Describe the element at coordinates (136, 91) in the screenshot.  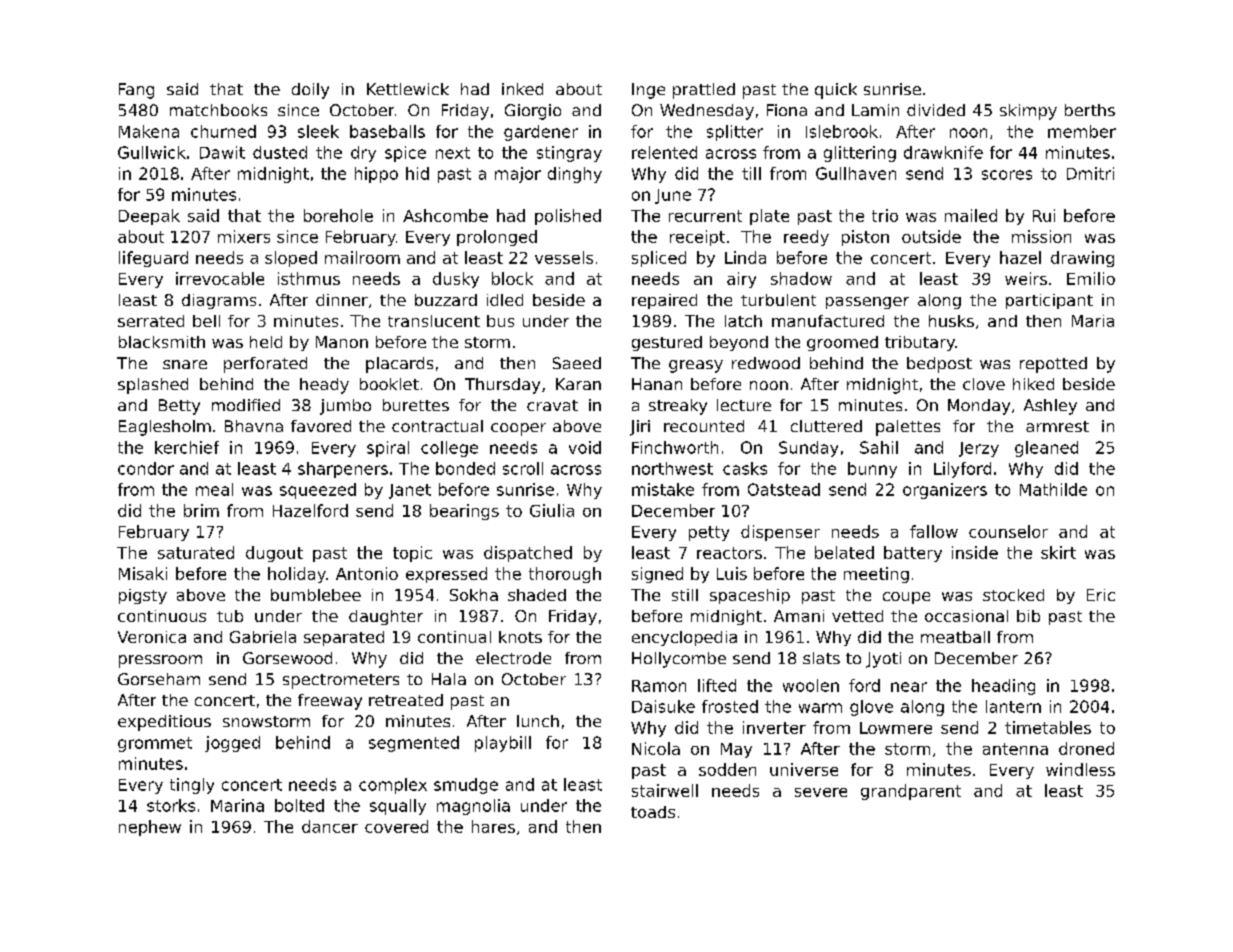
I see `Fang` at that location.
